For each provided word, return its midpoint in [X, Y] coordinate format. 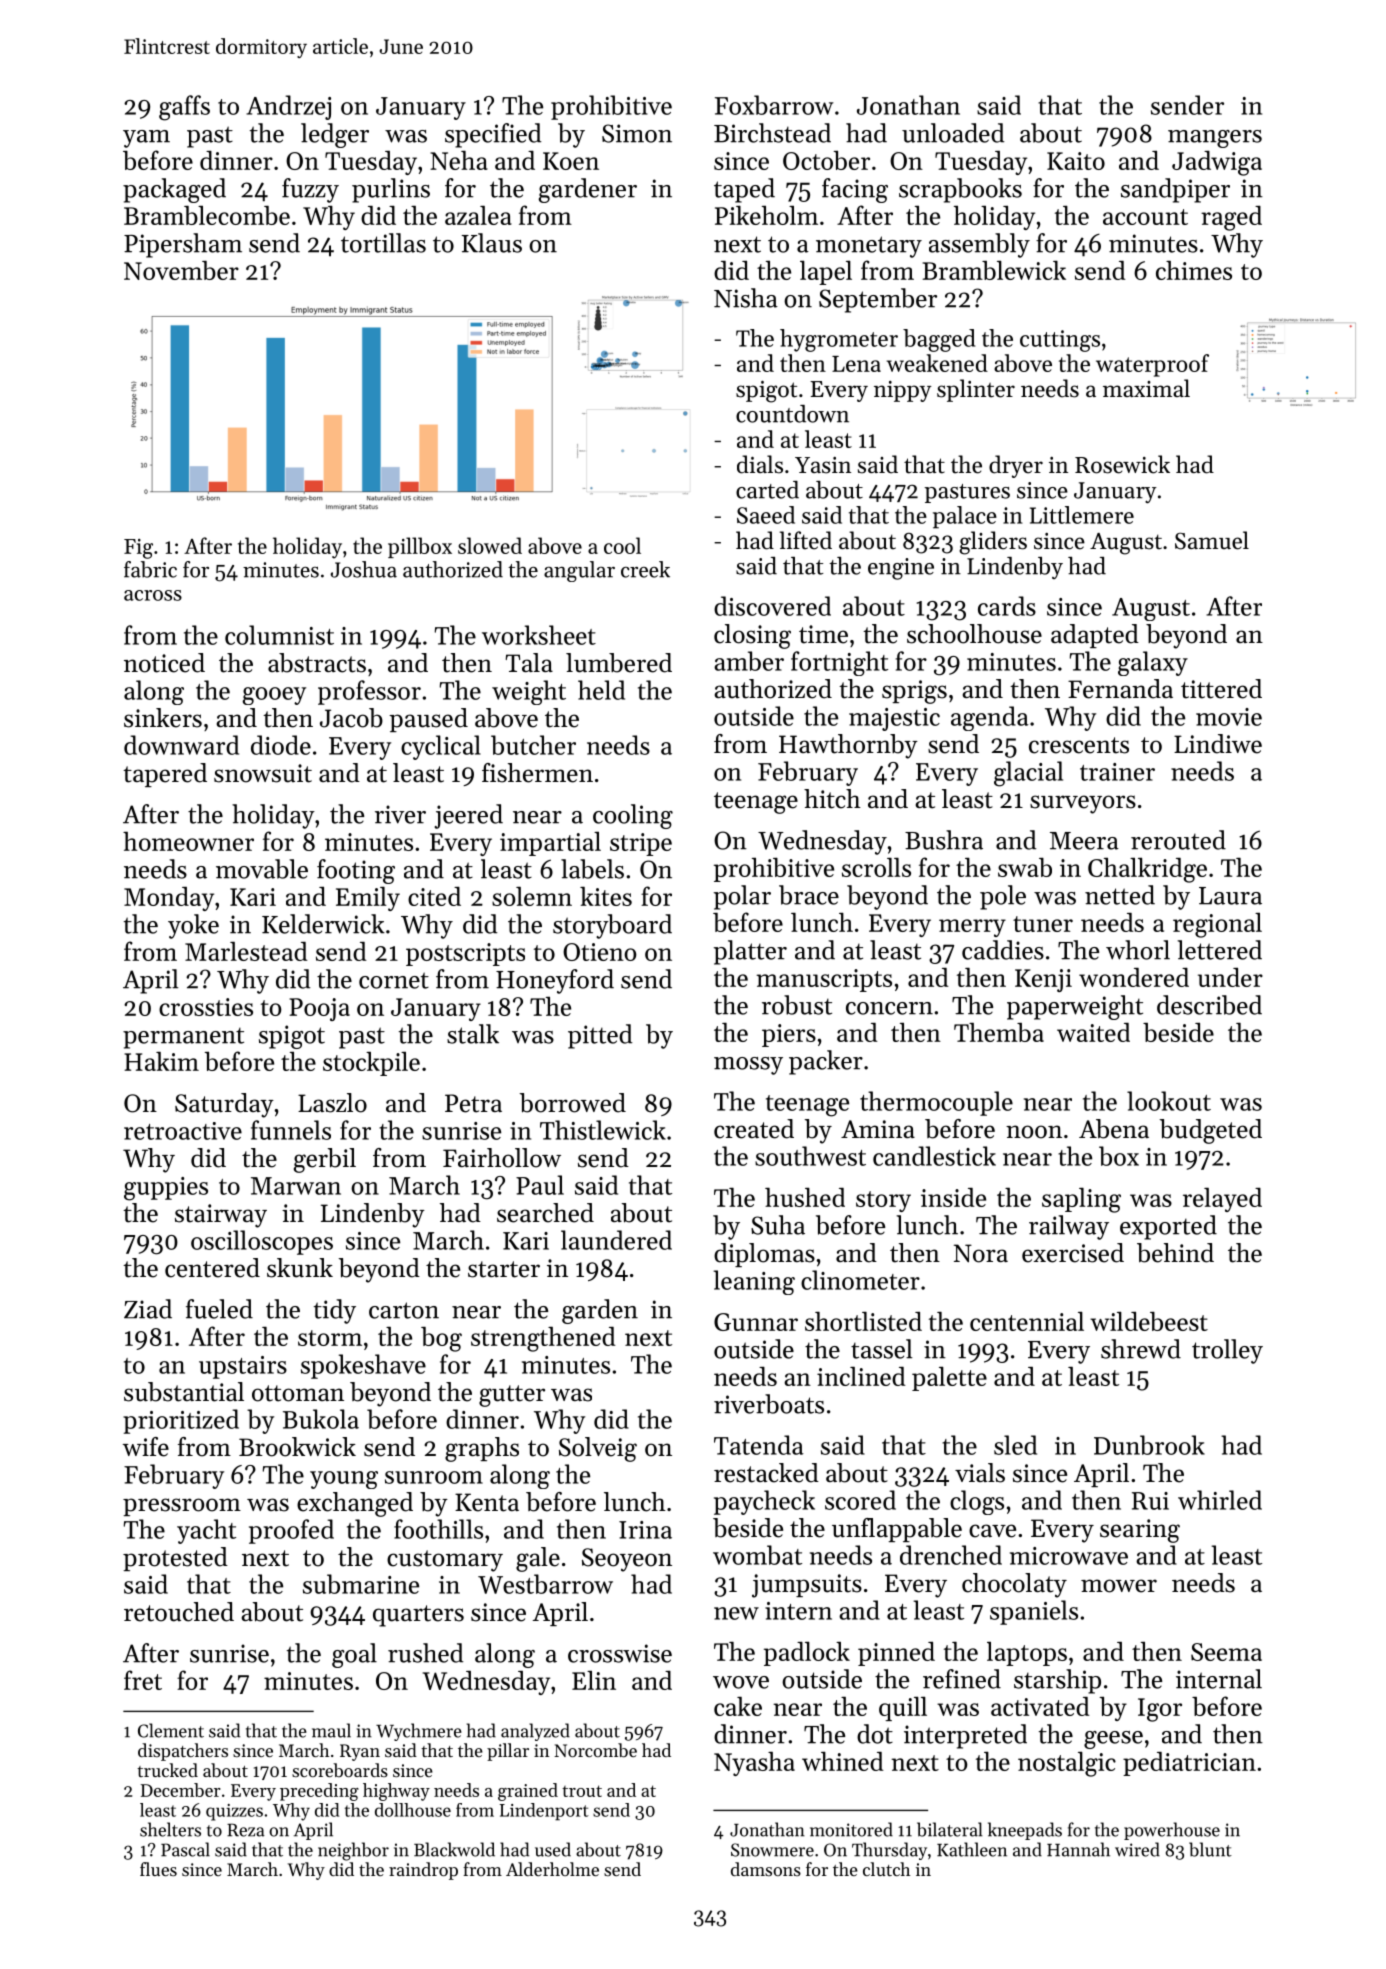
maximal [1146, 388]
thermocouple [936, 1103]
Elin [594, 1680]
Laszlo [332, 1103]
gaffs [184, 108]
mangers [1215, 139]
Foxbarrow [774, 105]
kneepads [1025, 1831]
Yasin [823, 465]
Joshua [363, 569]
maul [331, 1730]
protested [175, 1559]
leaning [754, 1282]
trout [582, 1791]
